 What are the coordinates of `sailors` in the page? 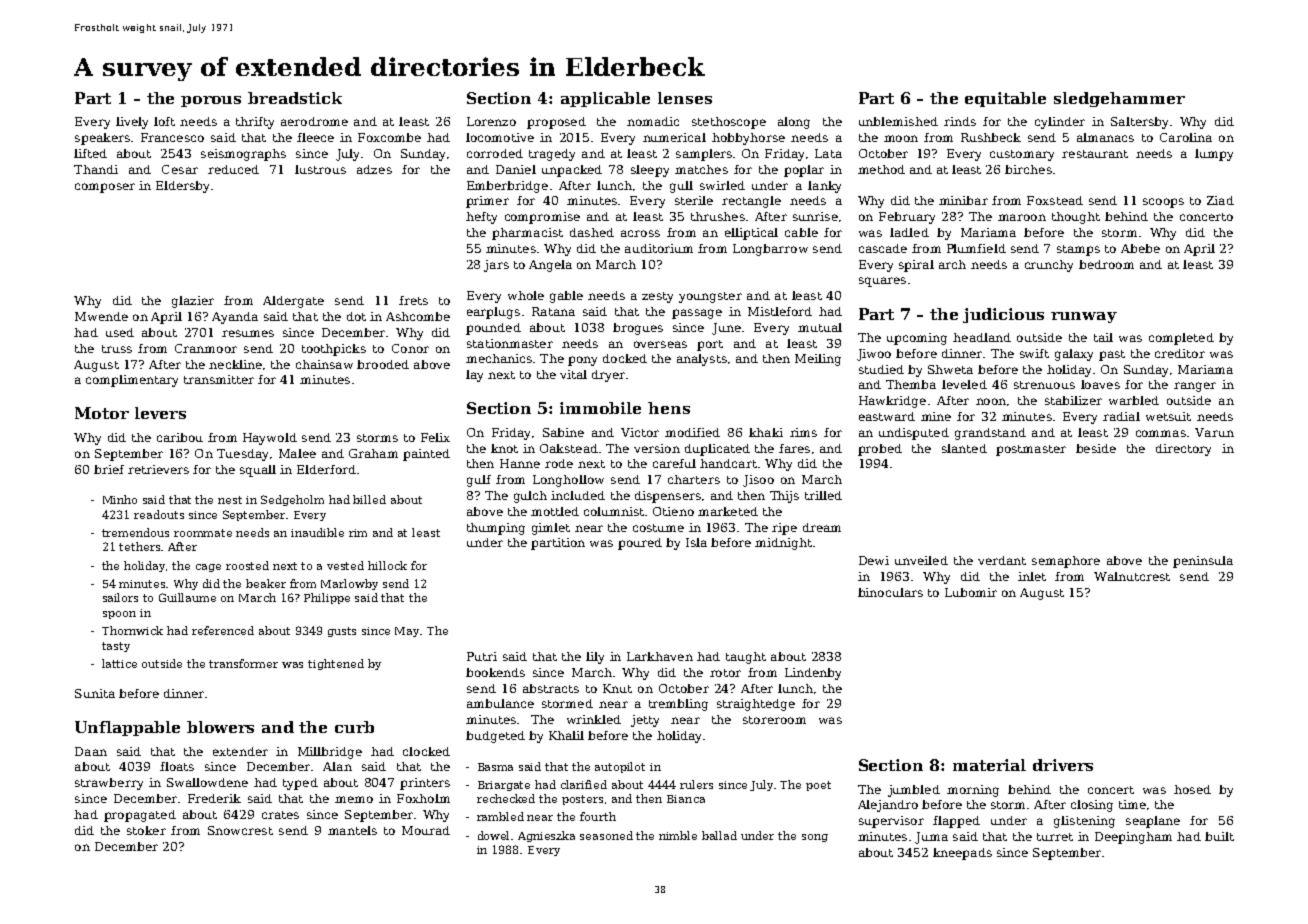 It's located at (120, 597).
